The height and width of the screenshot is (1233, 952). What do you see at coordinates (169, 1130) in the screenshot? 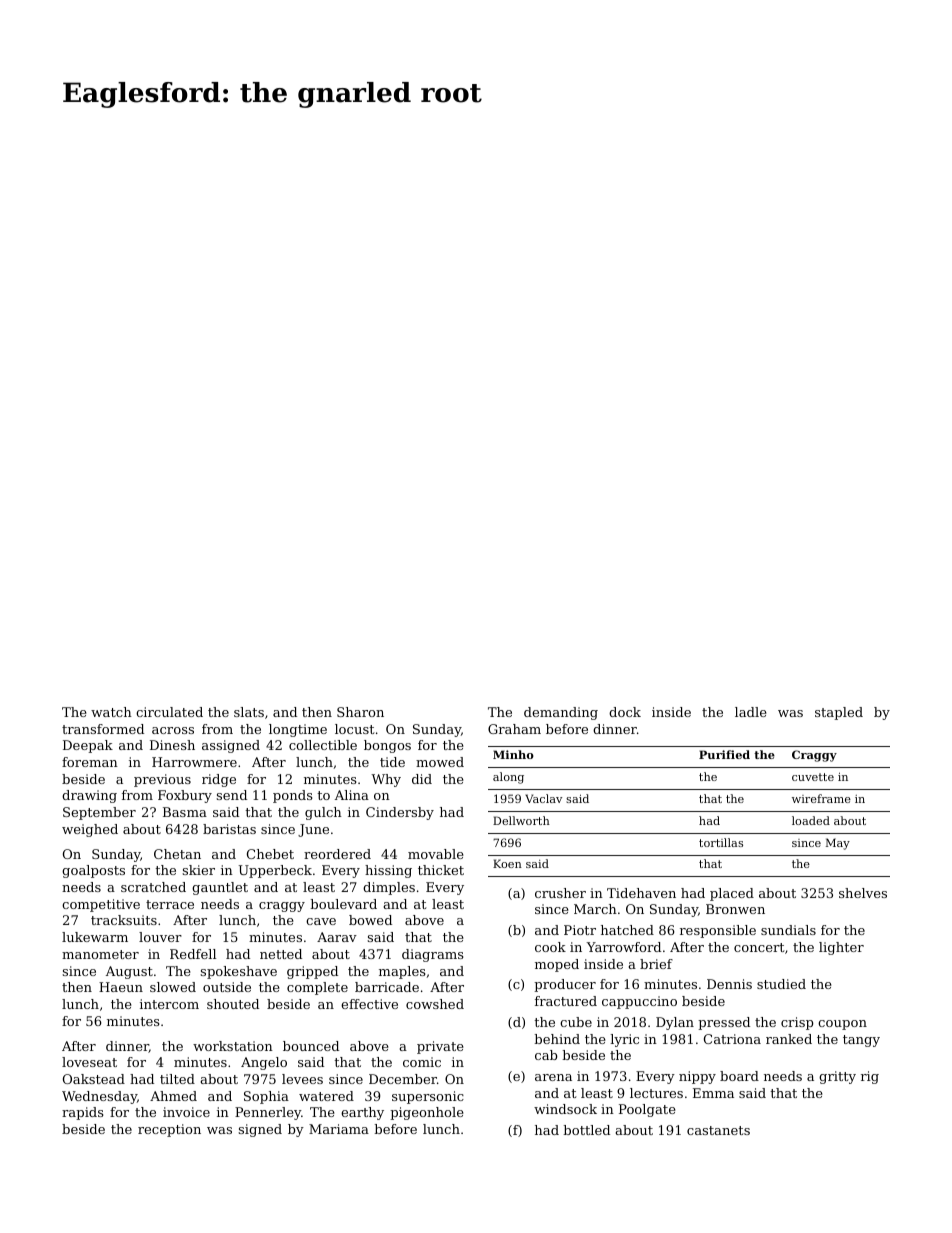
I see `reception` at bounding box center [169, 1130].
